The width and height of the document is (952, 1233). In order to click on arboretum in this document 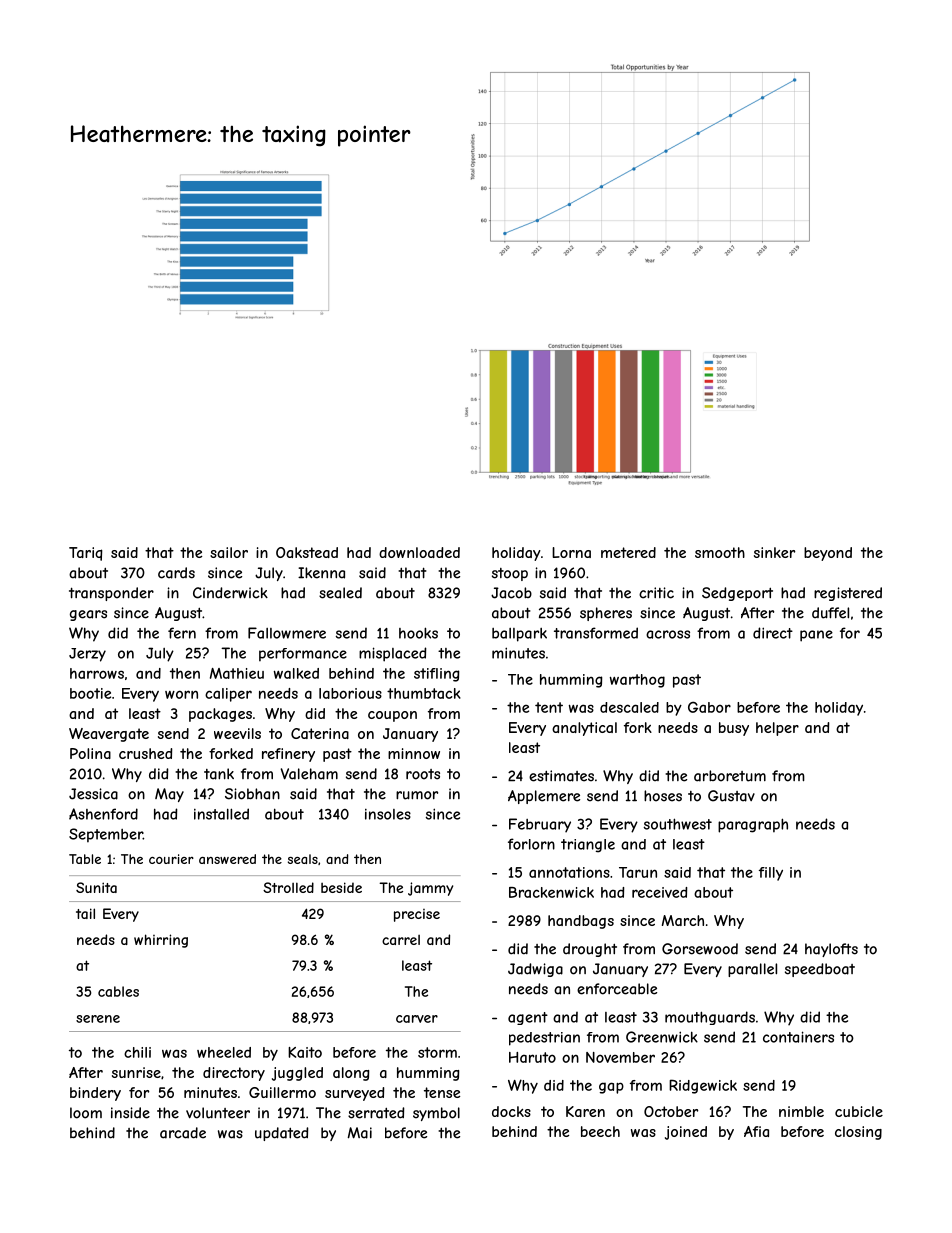, I will do `click(730, 776)`.
